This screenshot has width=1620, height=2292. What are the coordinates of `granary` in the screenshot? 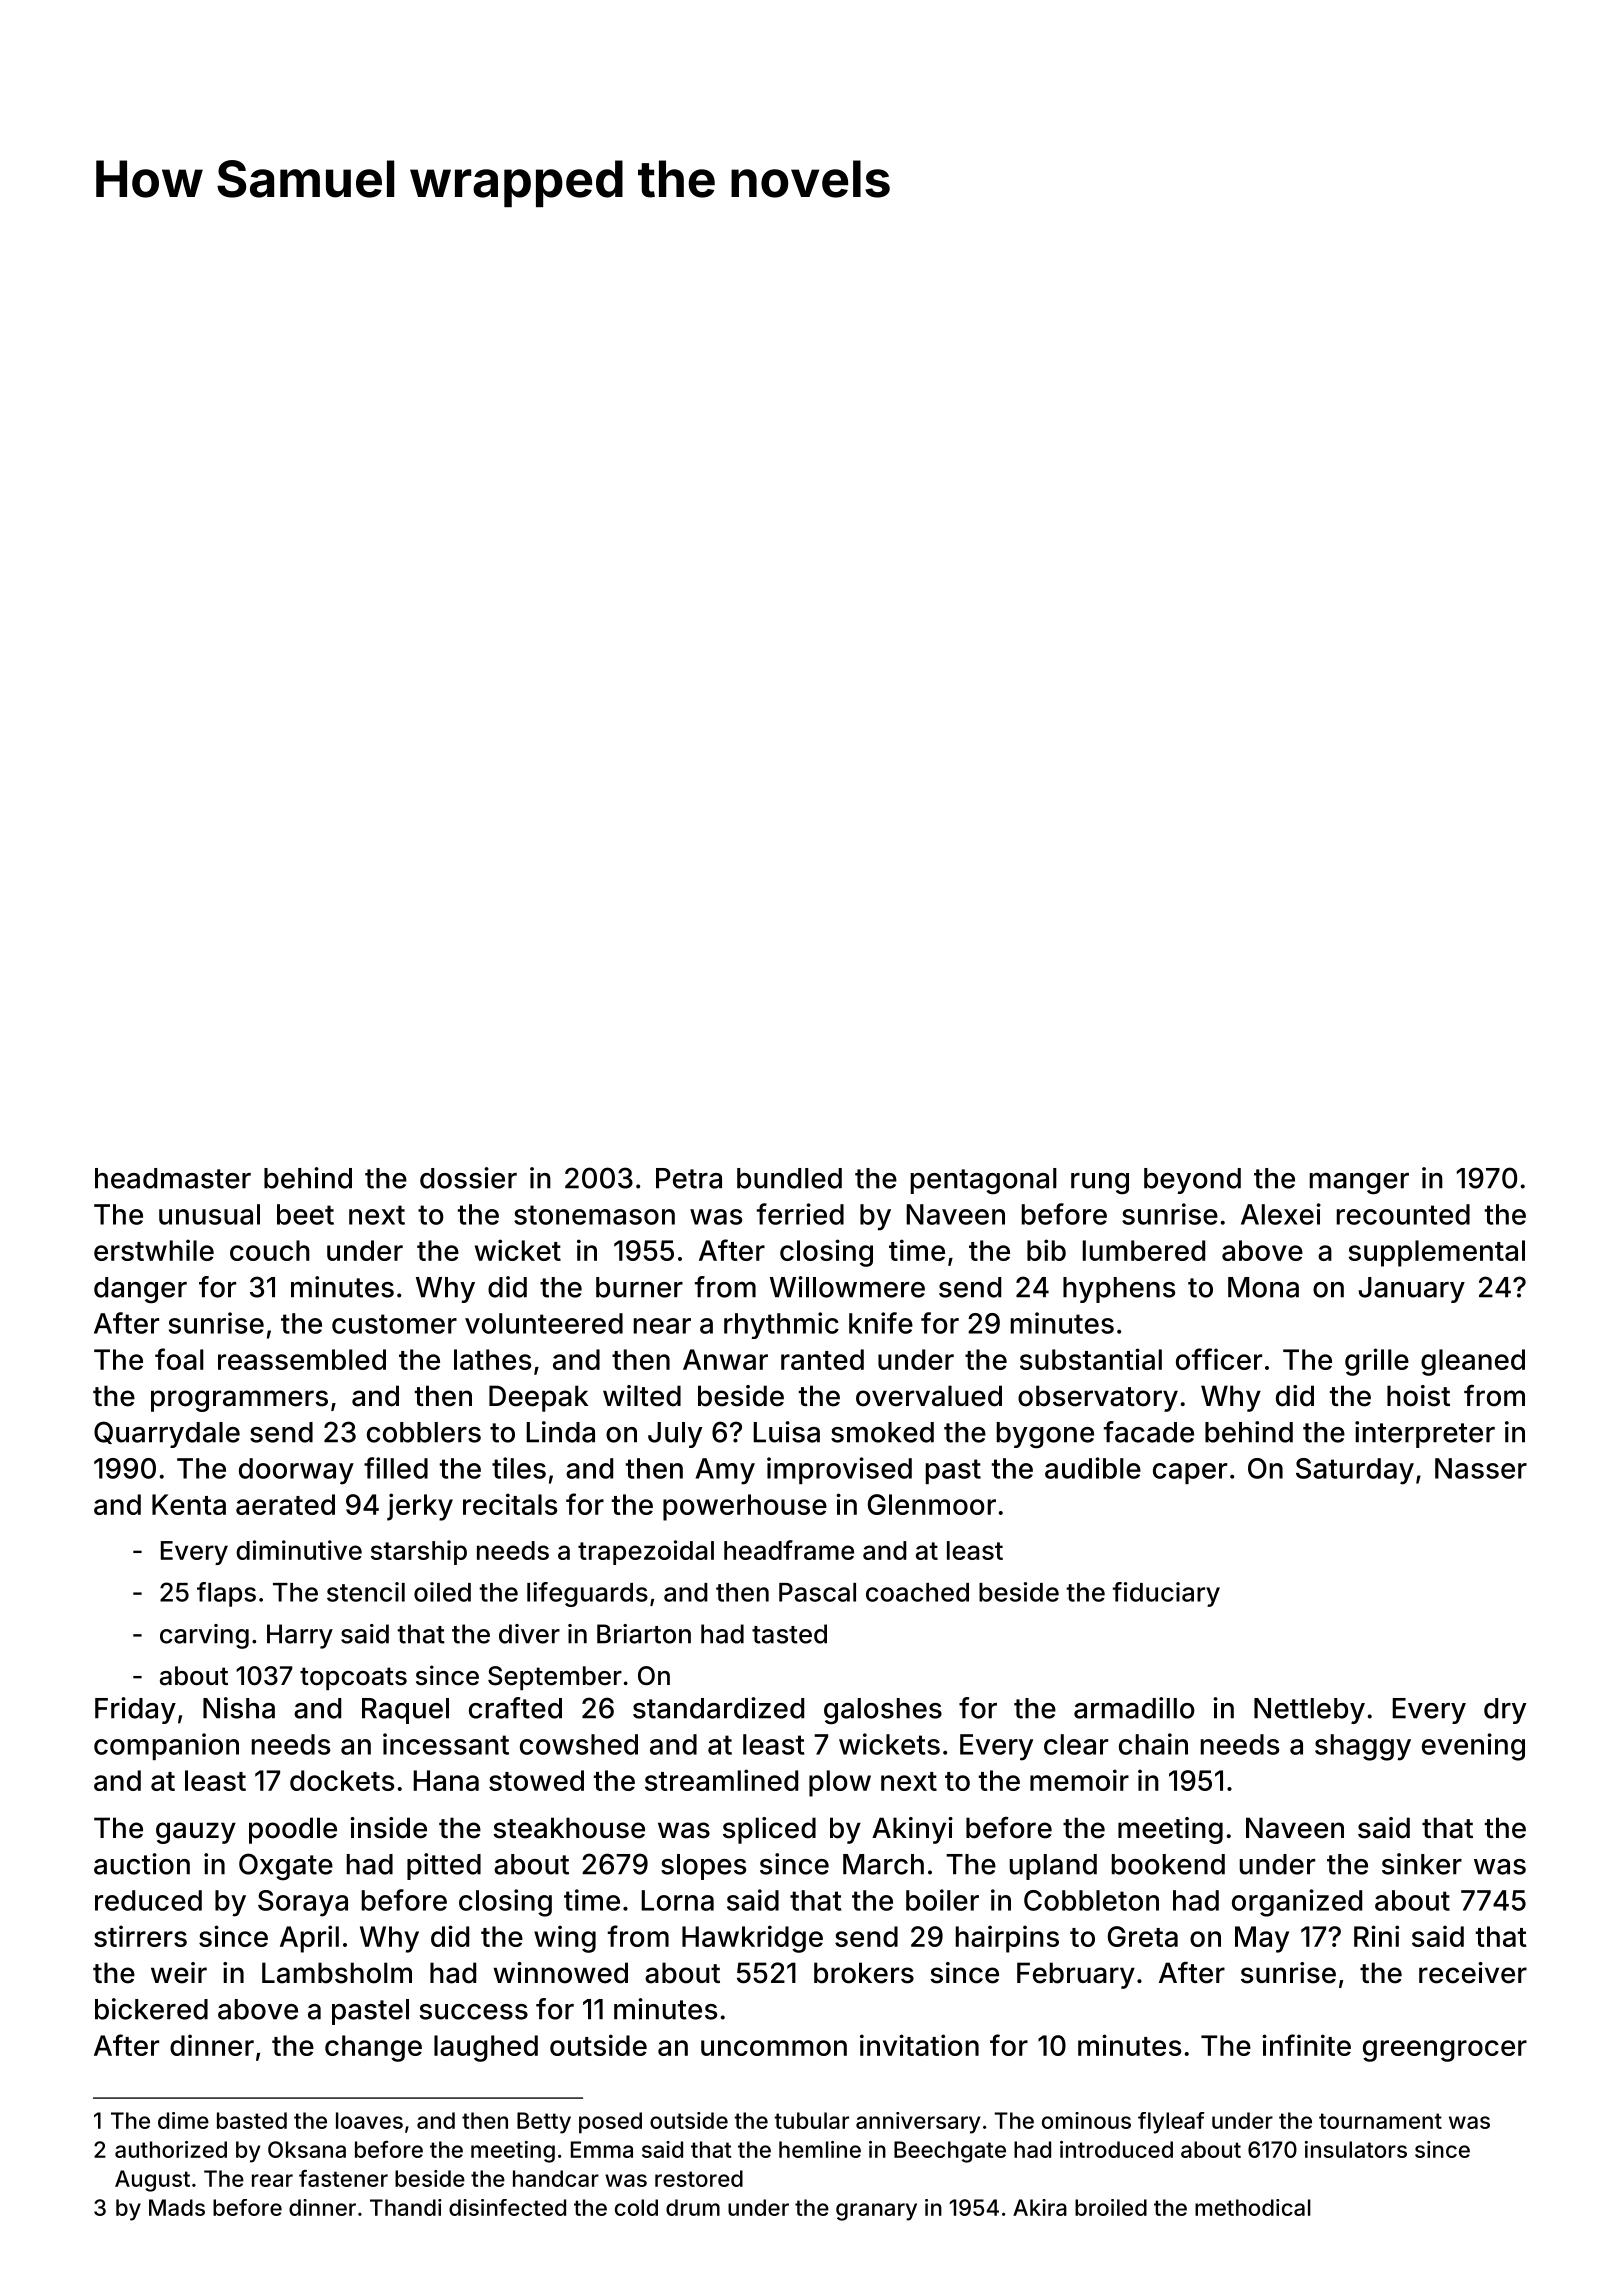 It's located at (876, 2212).
